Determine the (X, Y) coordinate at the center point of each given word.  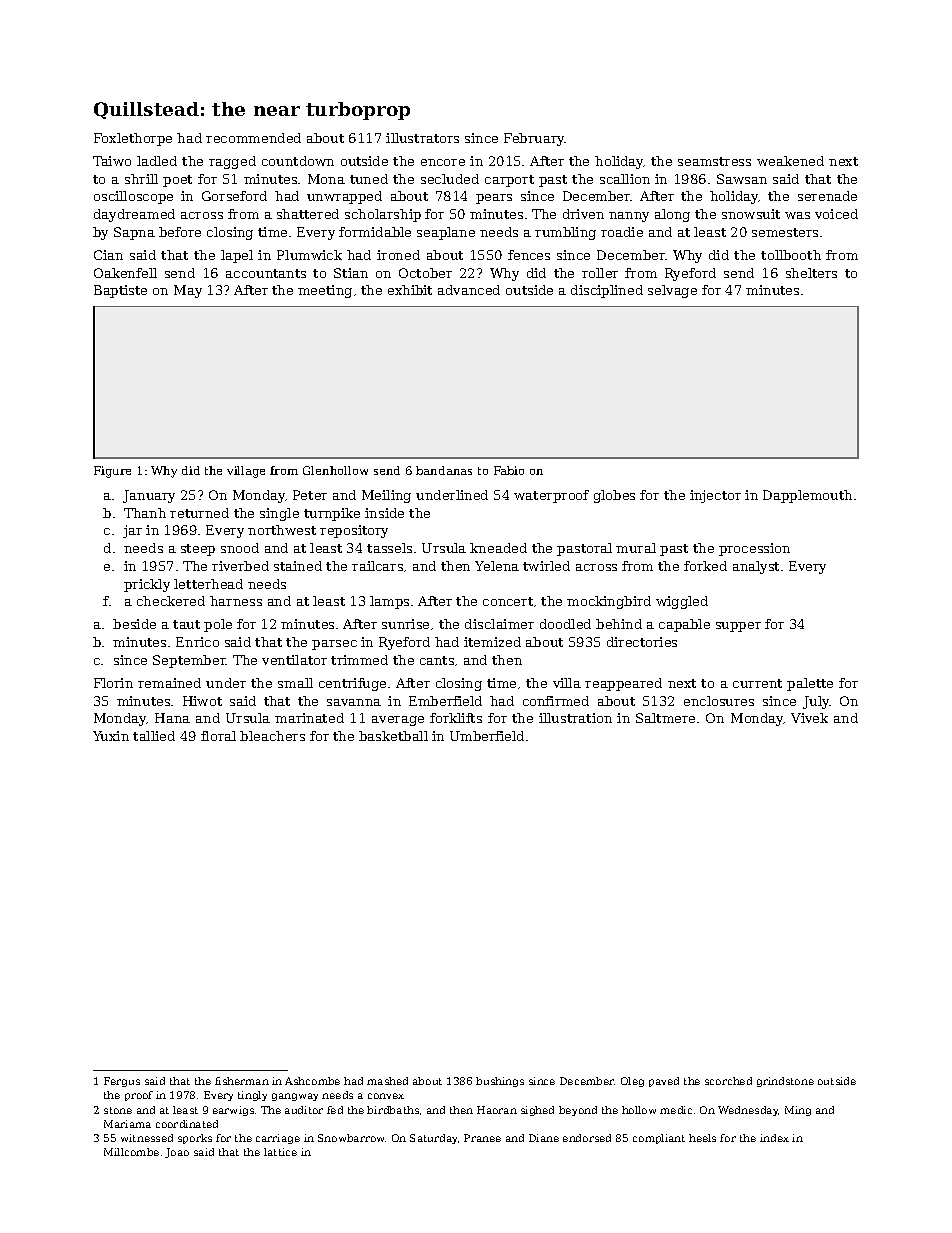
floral (218, 736)
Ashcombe (312, 1081)
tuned (369, 179)
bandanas (444, 470)
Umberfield (487, 736)
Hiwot (202, 701)
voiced (836, 214)
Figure (112, 472)
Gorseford (234, 196)
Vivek (809, 718)
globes (614, 496)
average (398, 721)
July (816, 702)
